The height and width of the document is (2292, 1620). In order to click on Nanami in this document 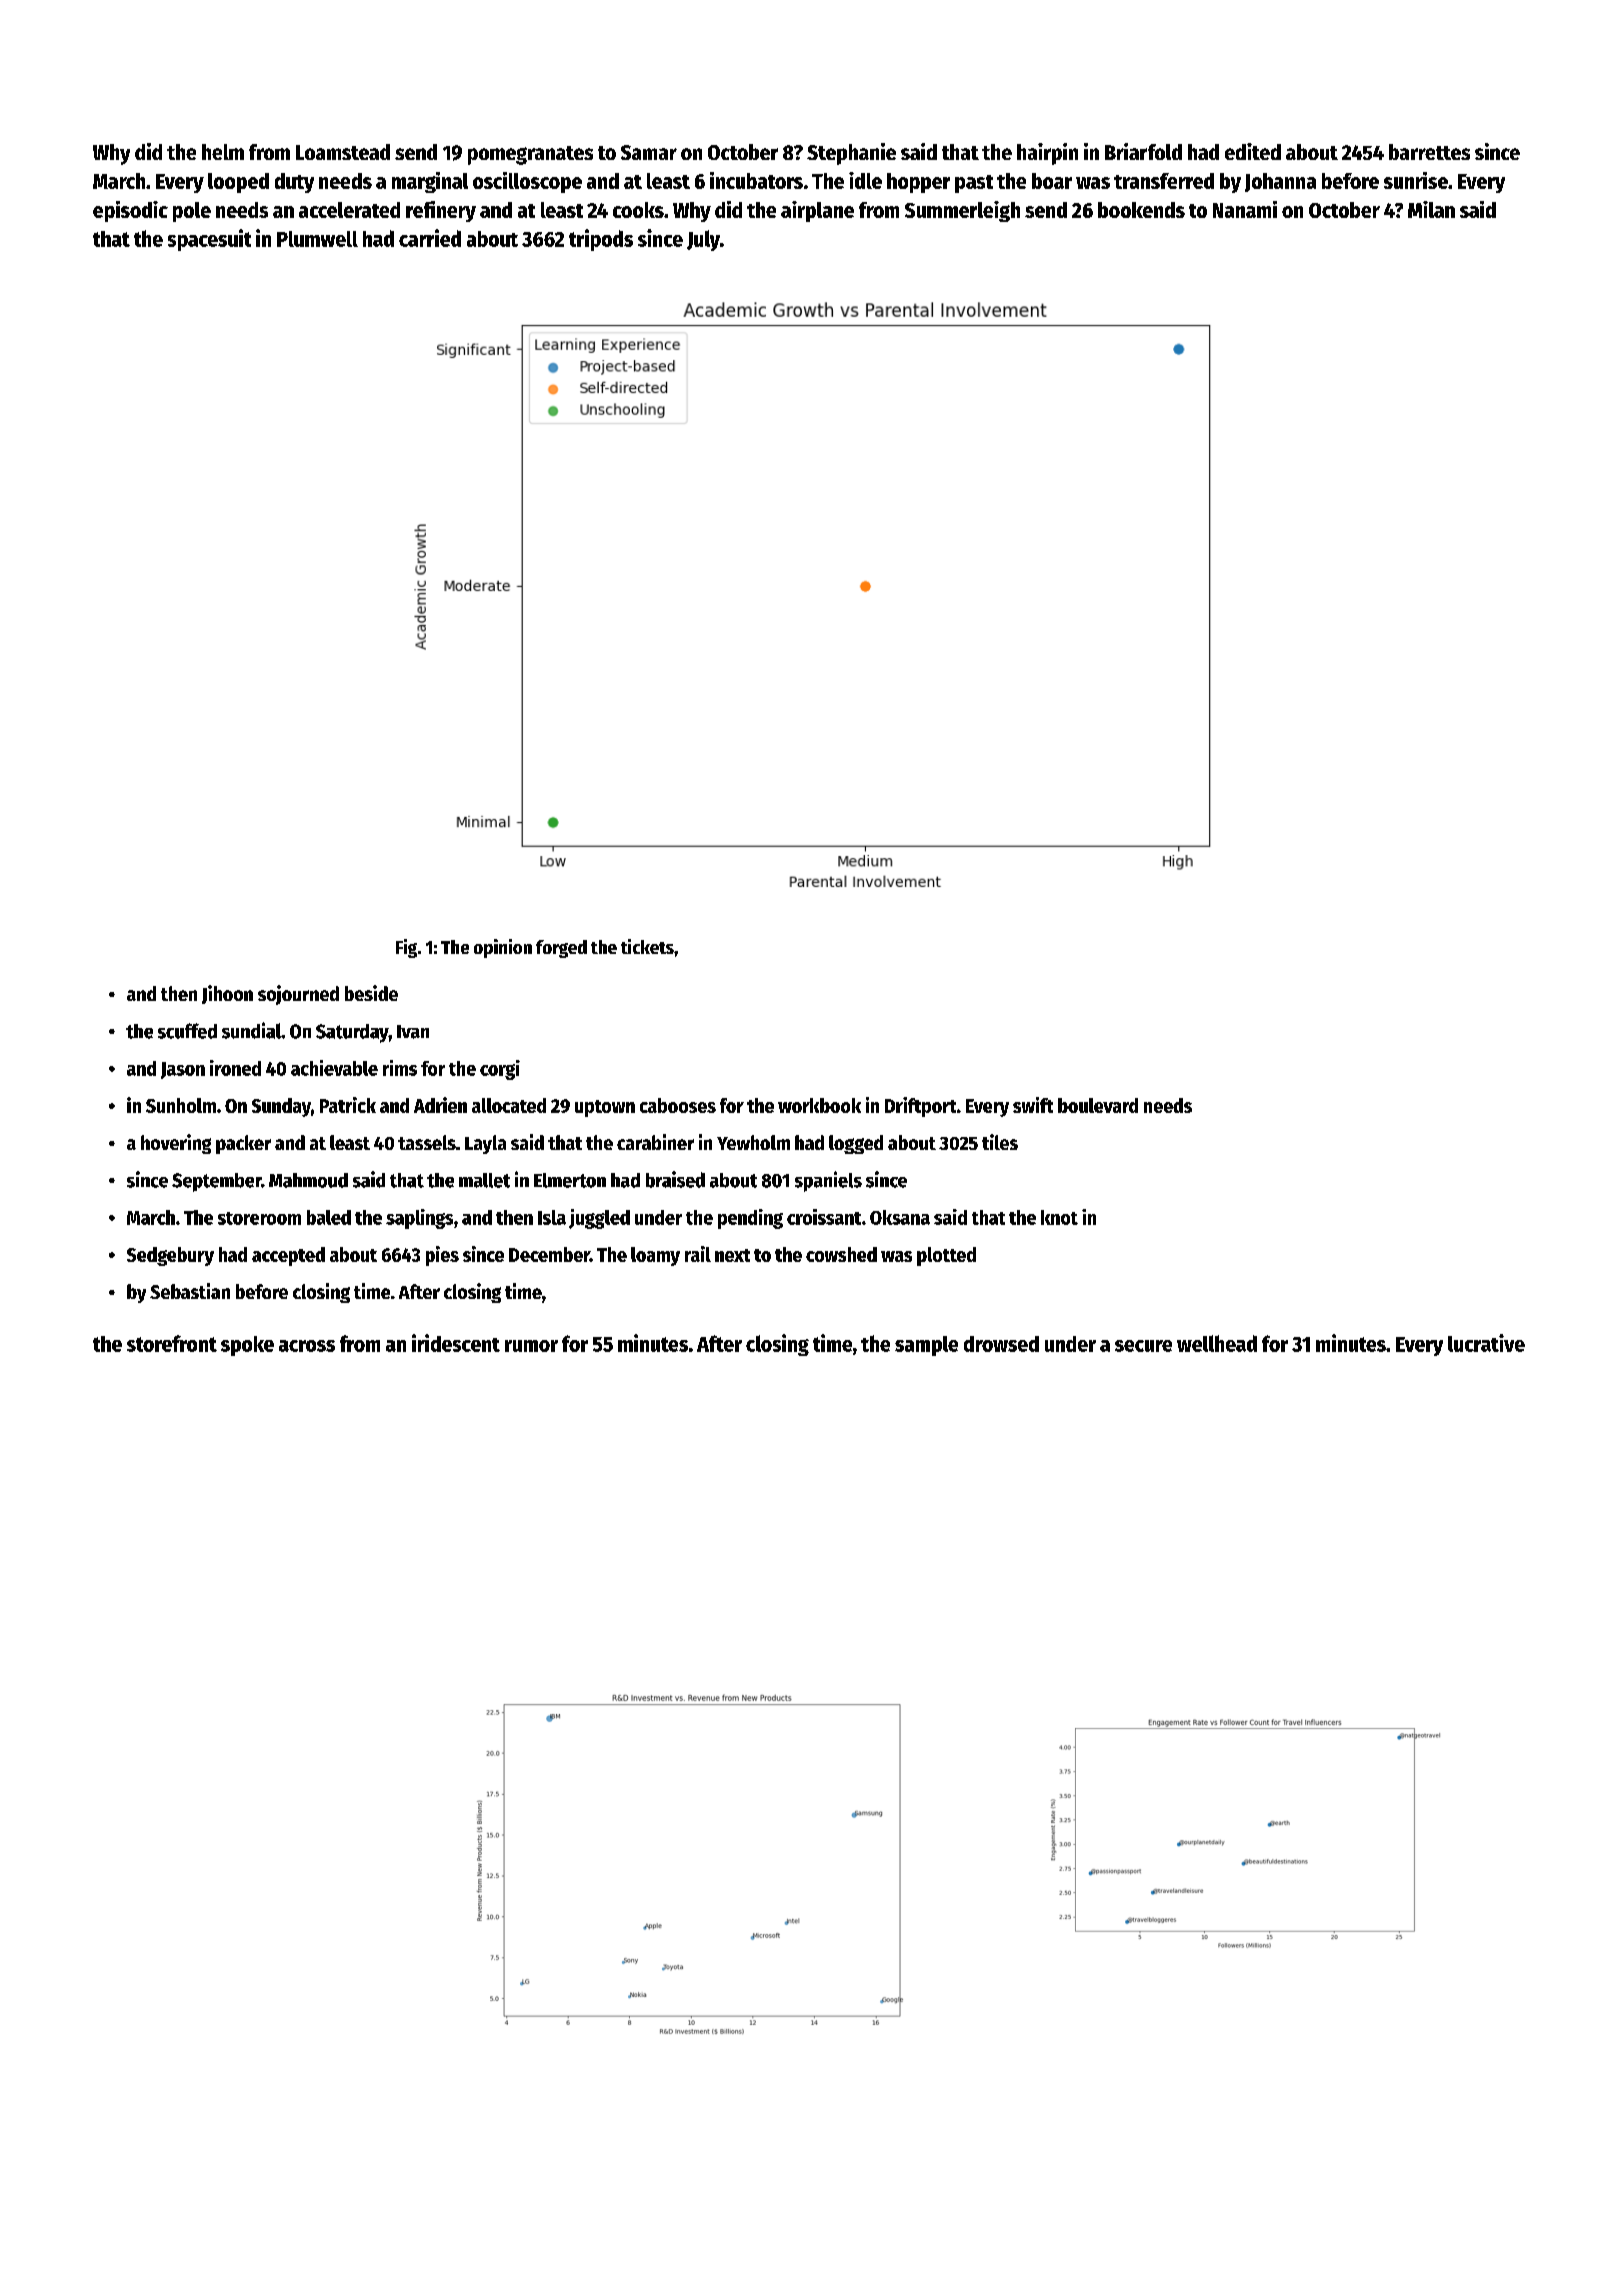, I will do `click(1245, 209)`.
